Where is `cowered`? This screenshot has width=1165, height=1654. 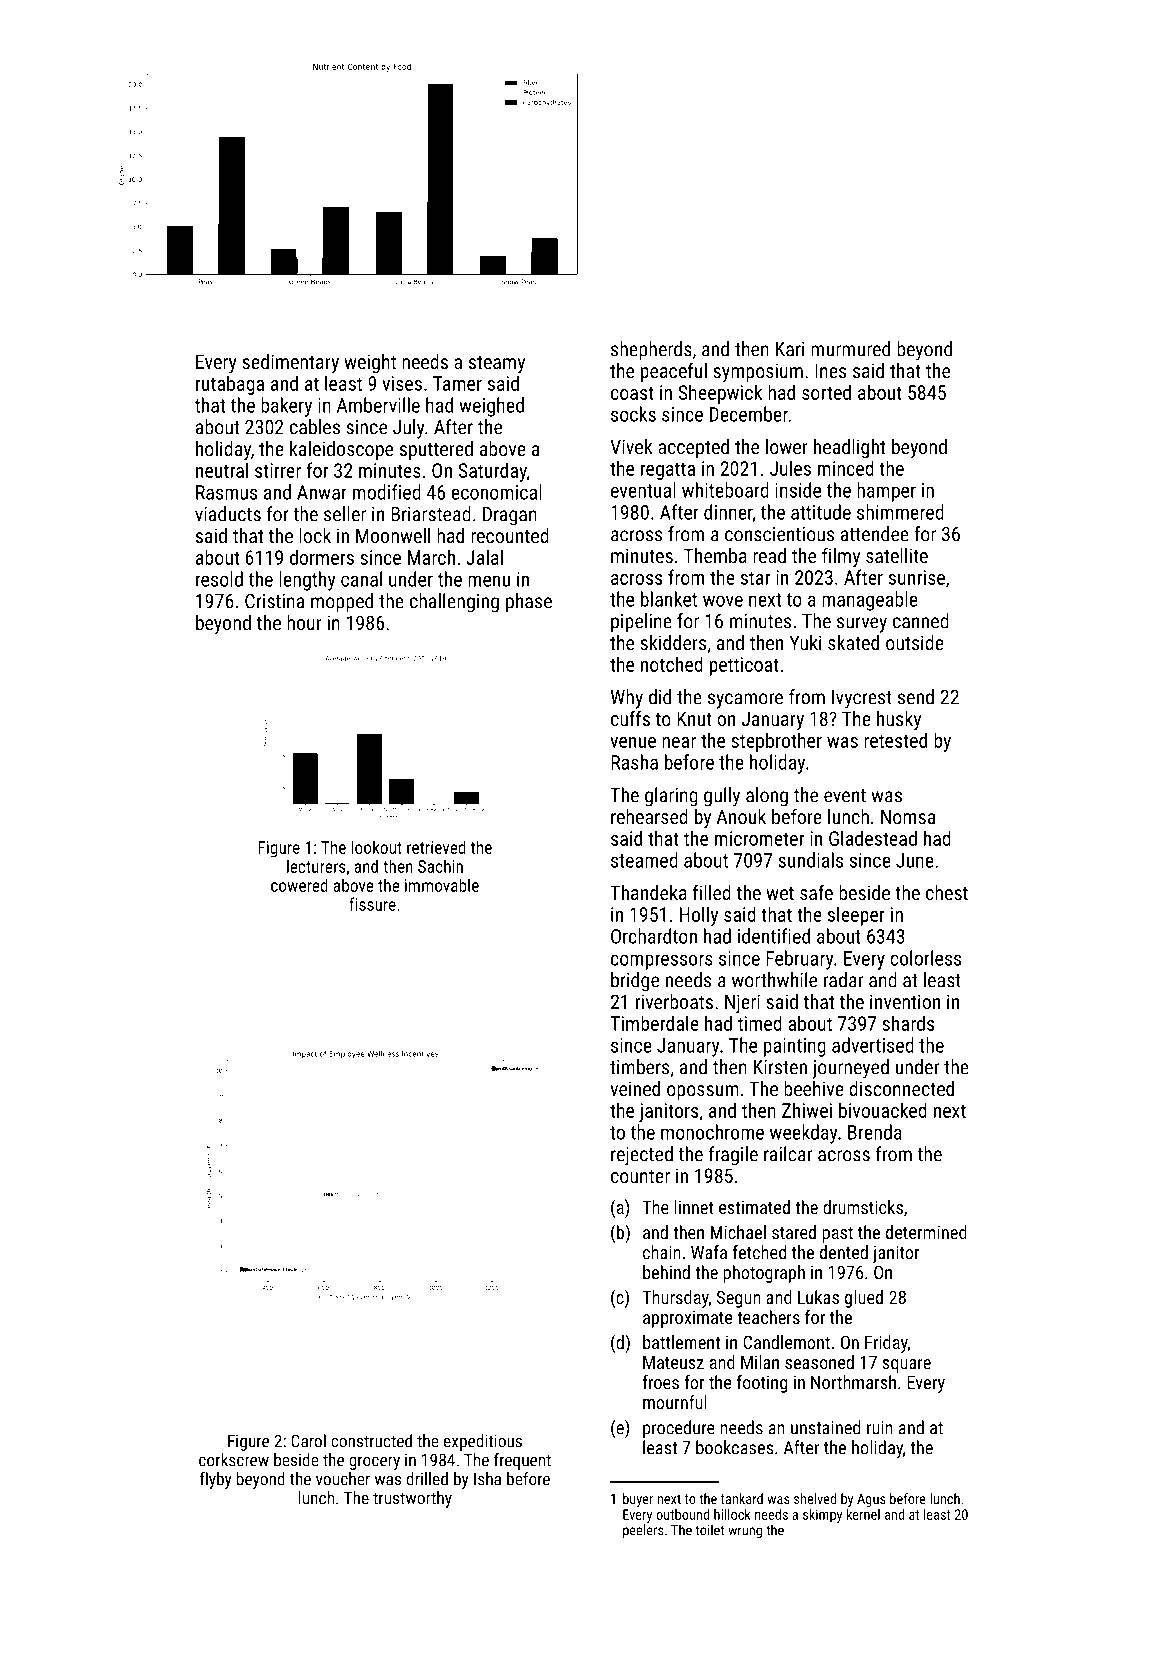
cowered is located at coordinates (299, 885).
